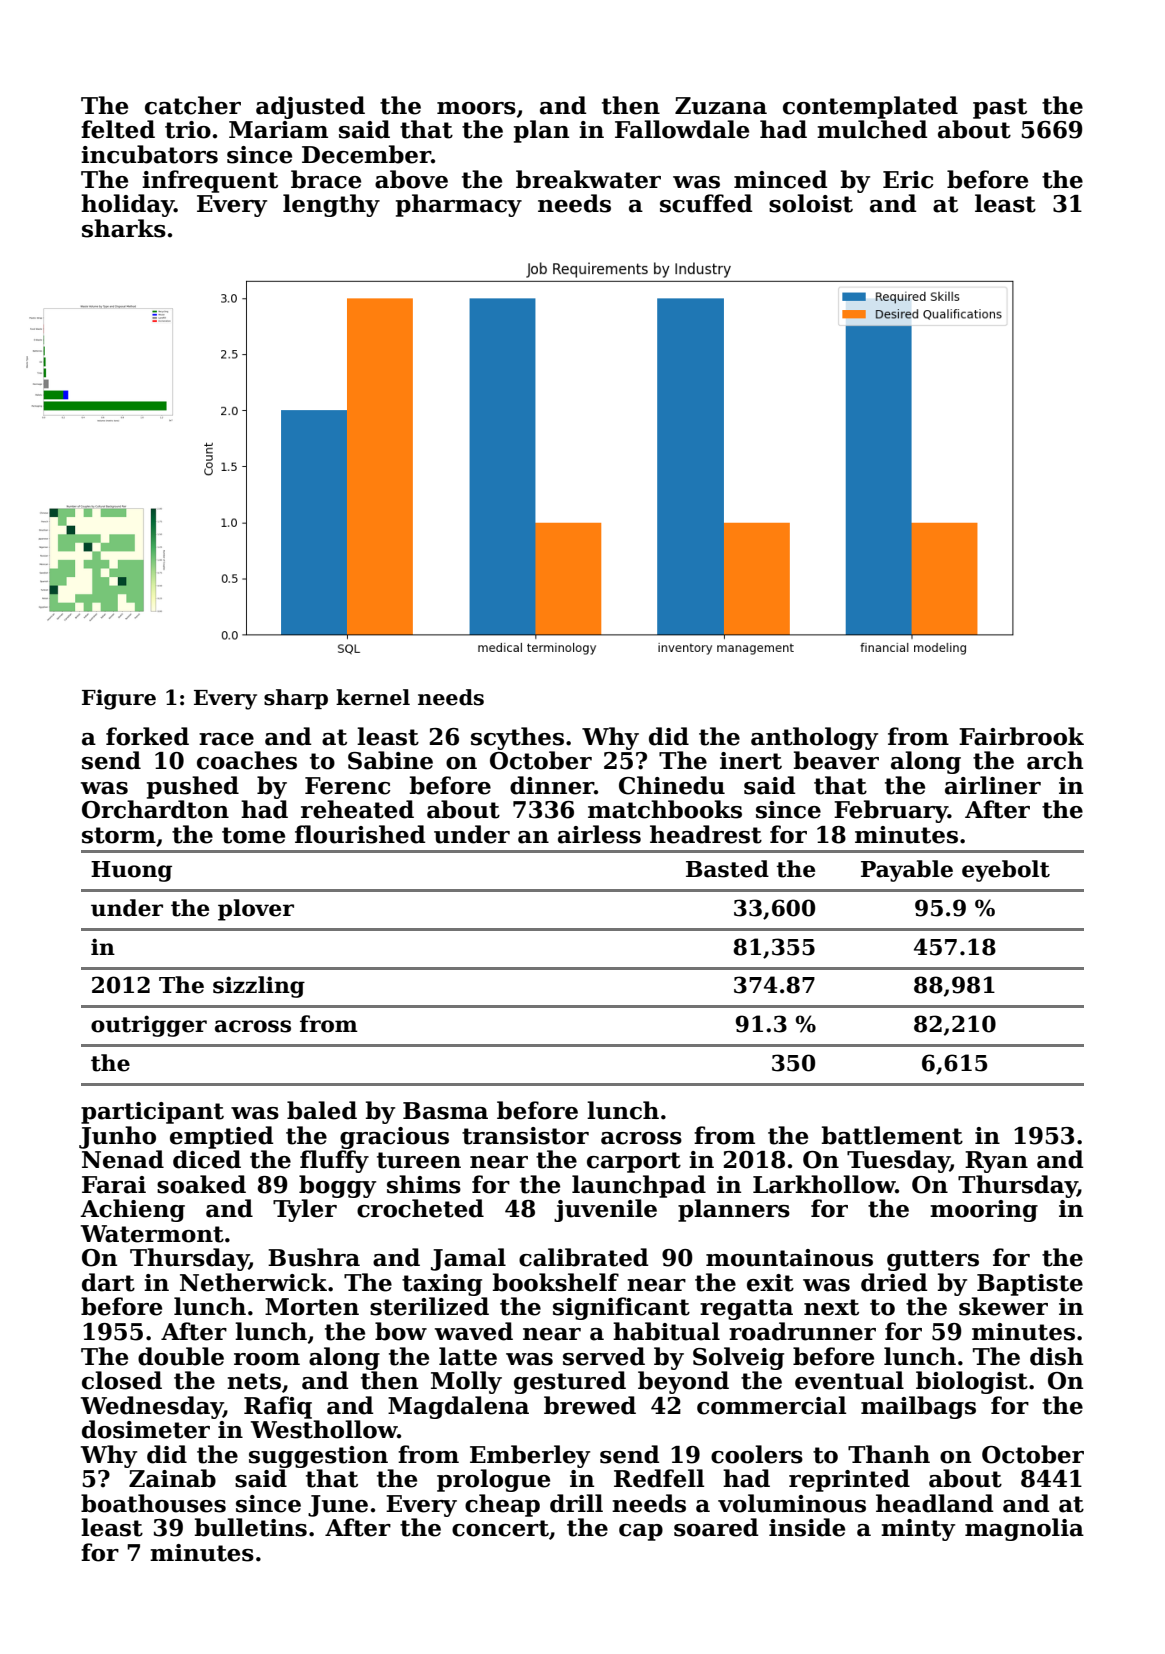 The height and width of the screenshot is (1654, 1165). I want to click on boathouses, so click(153, 1503).
